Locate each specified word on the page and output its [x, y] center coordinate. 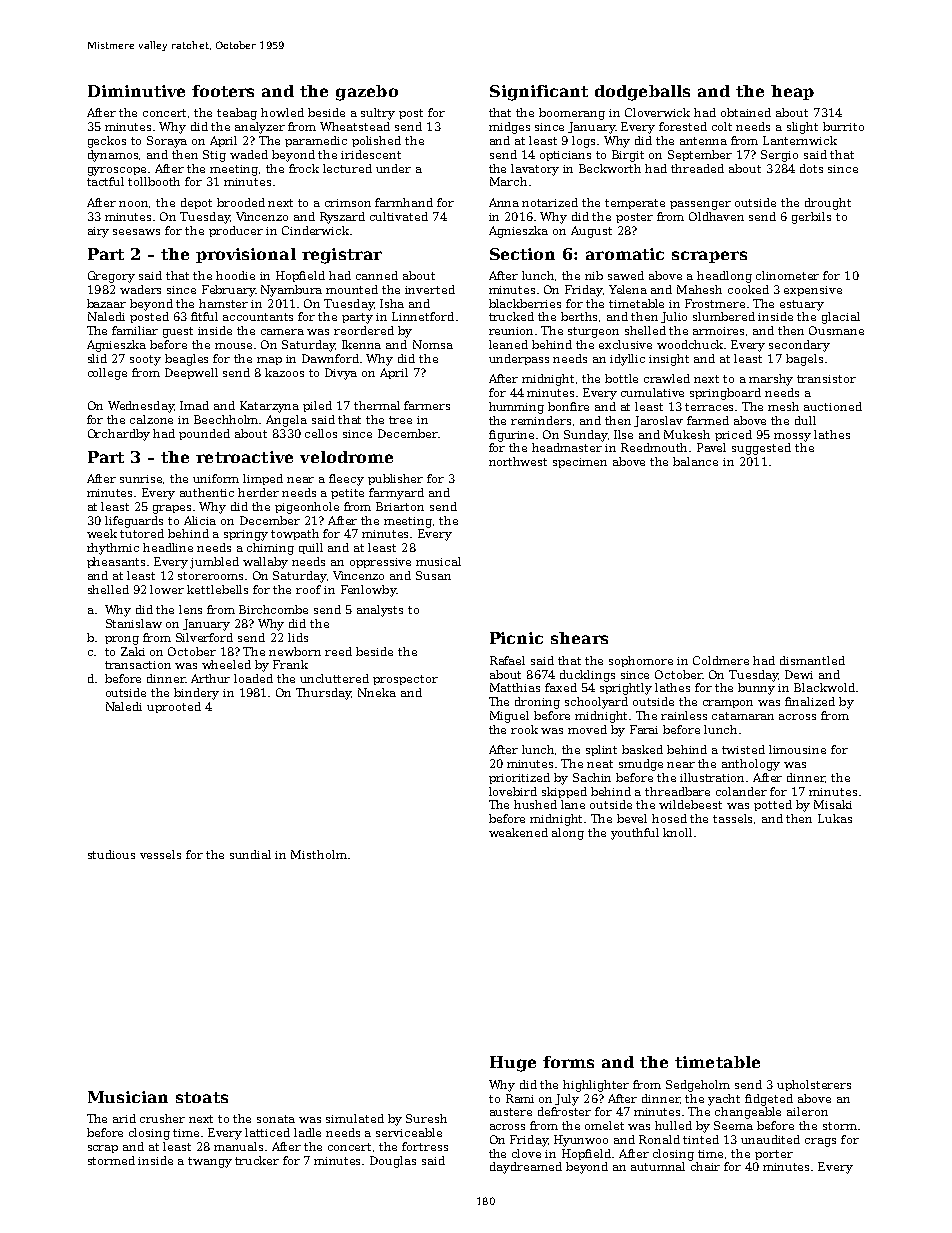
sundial [250, 854]
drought [828, 204]
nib [594, 275]
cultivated [399, 216]
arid [124, 1118]
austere [511, 1112]
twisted [743, 749]
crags [820, 1142]
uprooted [174, 707]
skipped [564, 792]
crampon [728, 704]
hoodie [235, 275]
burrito [843, 126]
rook [524, 729]
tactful [105, 181]
